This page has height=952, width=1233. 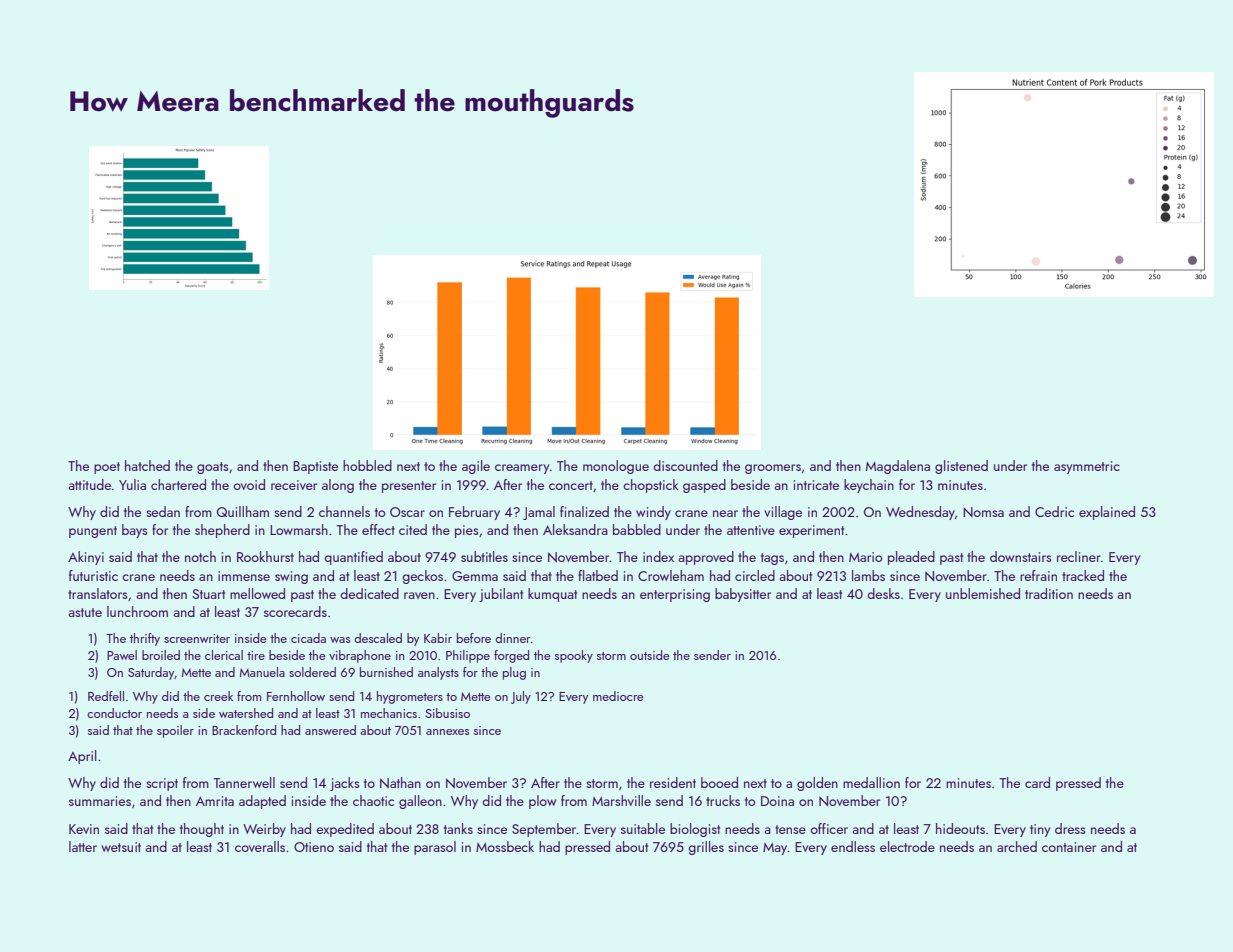 What do you see at coordinates (122, 655) in the page?
I see `Pawel` at bounding box center [122, 655].
